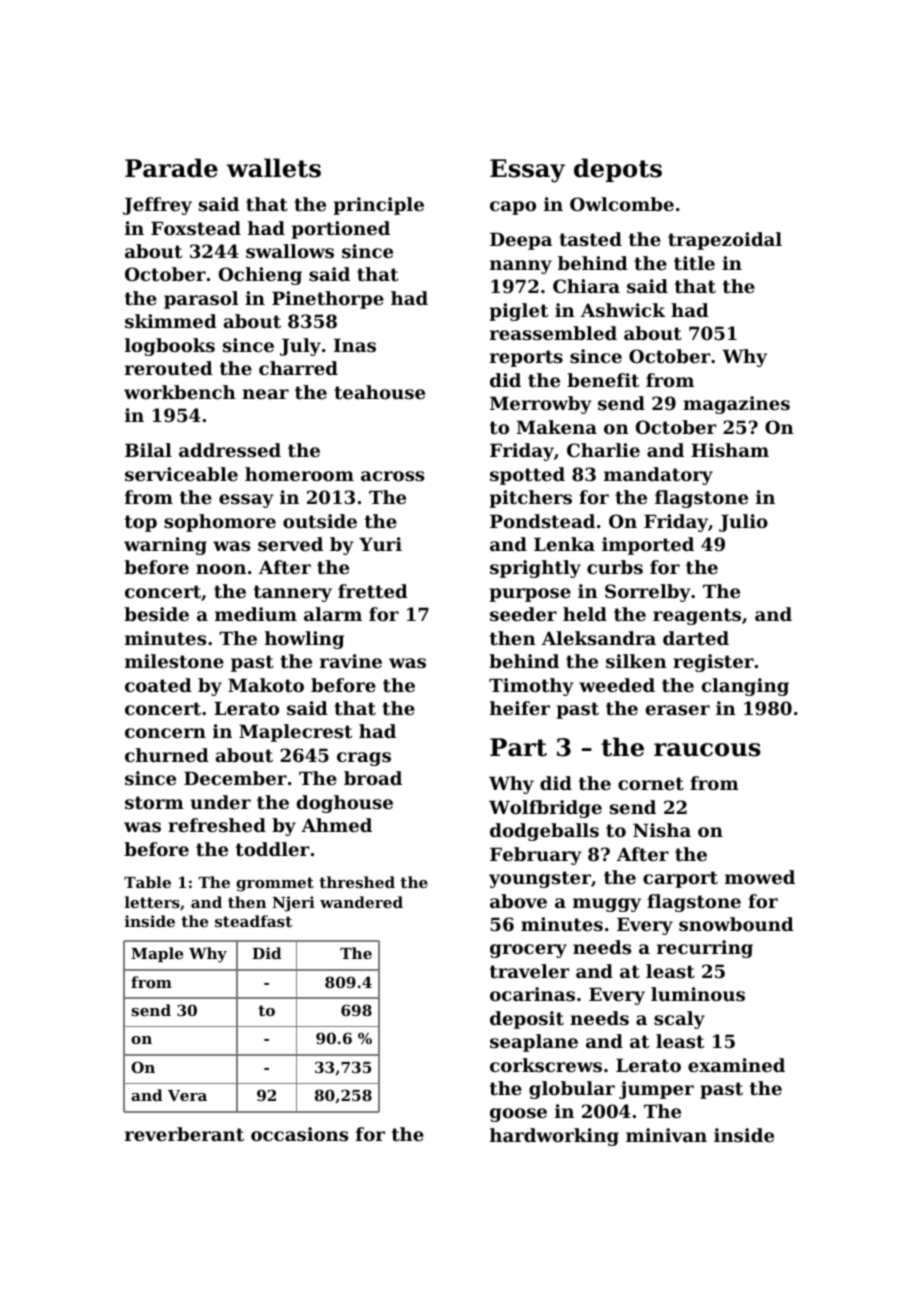 Image resolution: width=924 pixels, height=1311 pixels. What do you see at coordinates (694, 263) in the page?
I see `title` at bounding box center [694, 263].
